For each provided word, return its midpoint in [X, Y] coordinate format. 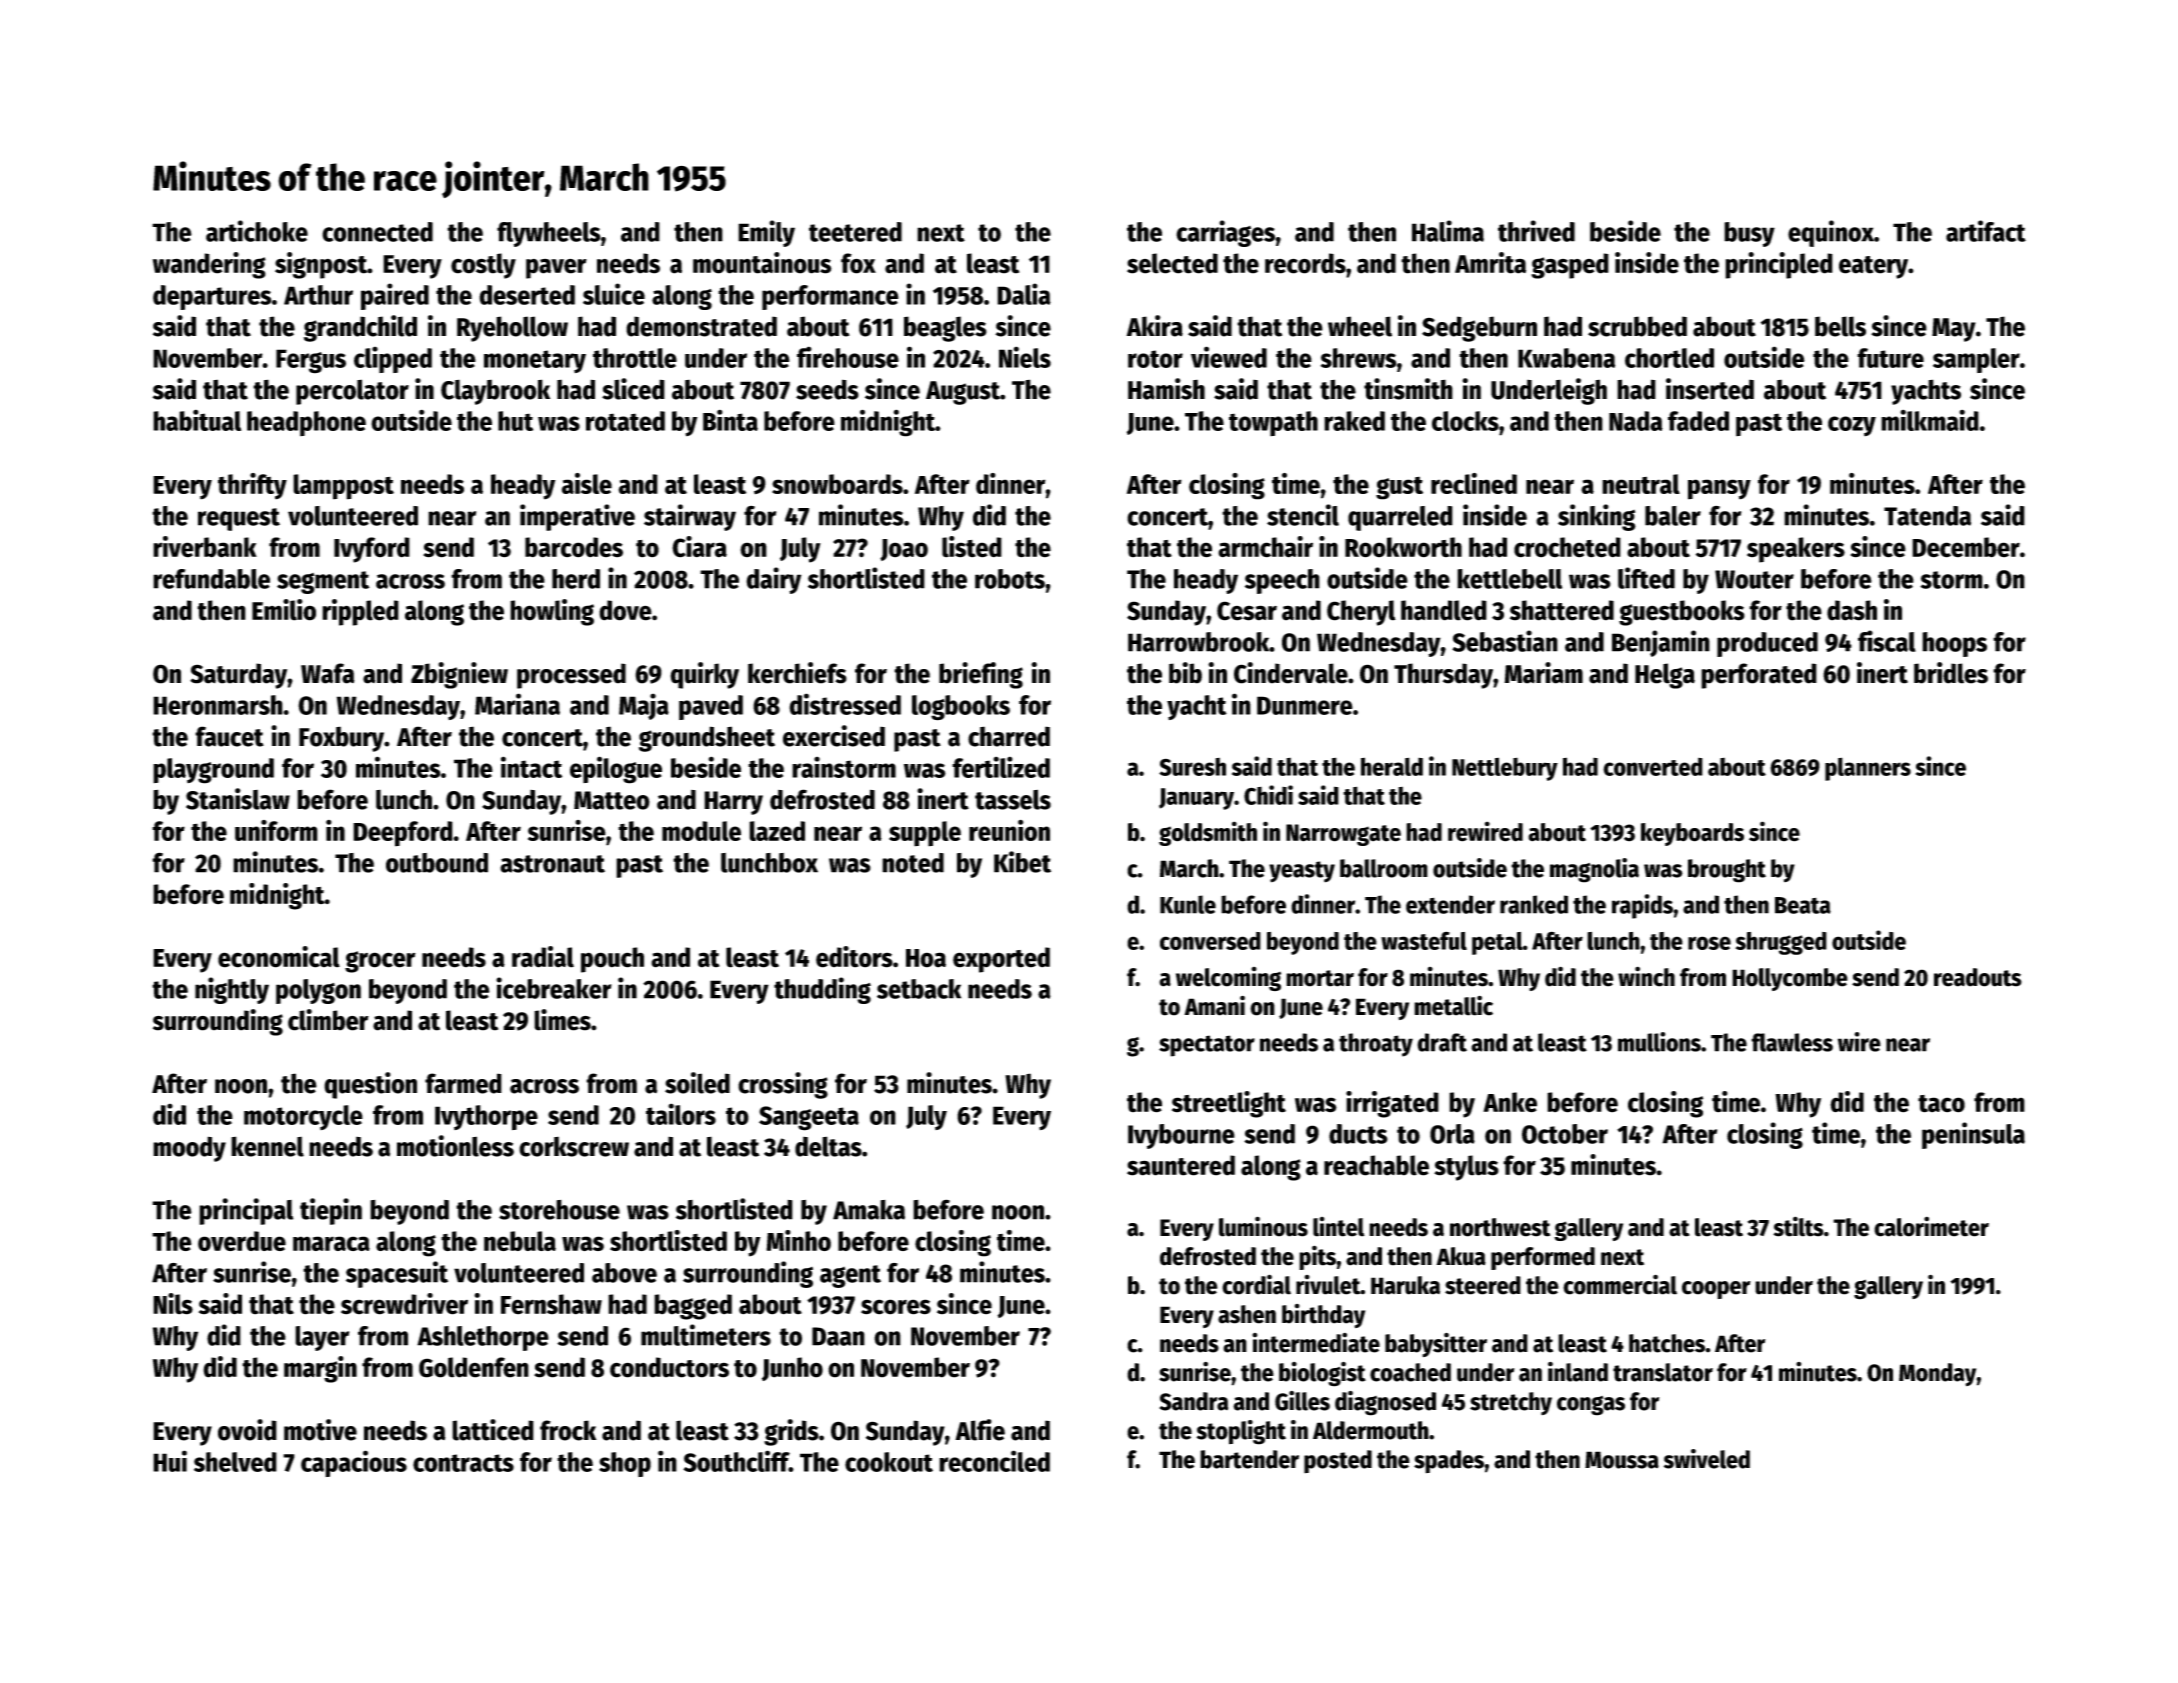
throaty [1376, 1045]
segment [323, 582]
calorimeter [1931, 1226]
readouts [1978, 977]
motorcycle [303, 1117]
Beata [1803, 905]
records [1305, 263]
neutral [1641, 484]
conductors [669, 1367]
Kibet [1022, 862]
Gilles [1302, 1401]
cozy [1852, 426]
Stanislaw [238, 799]
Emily [766, 233]
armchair [1265, 547]
